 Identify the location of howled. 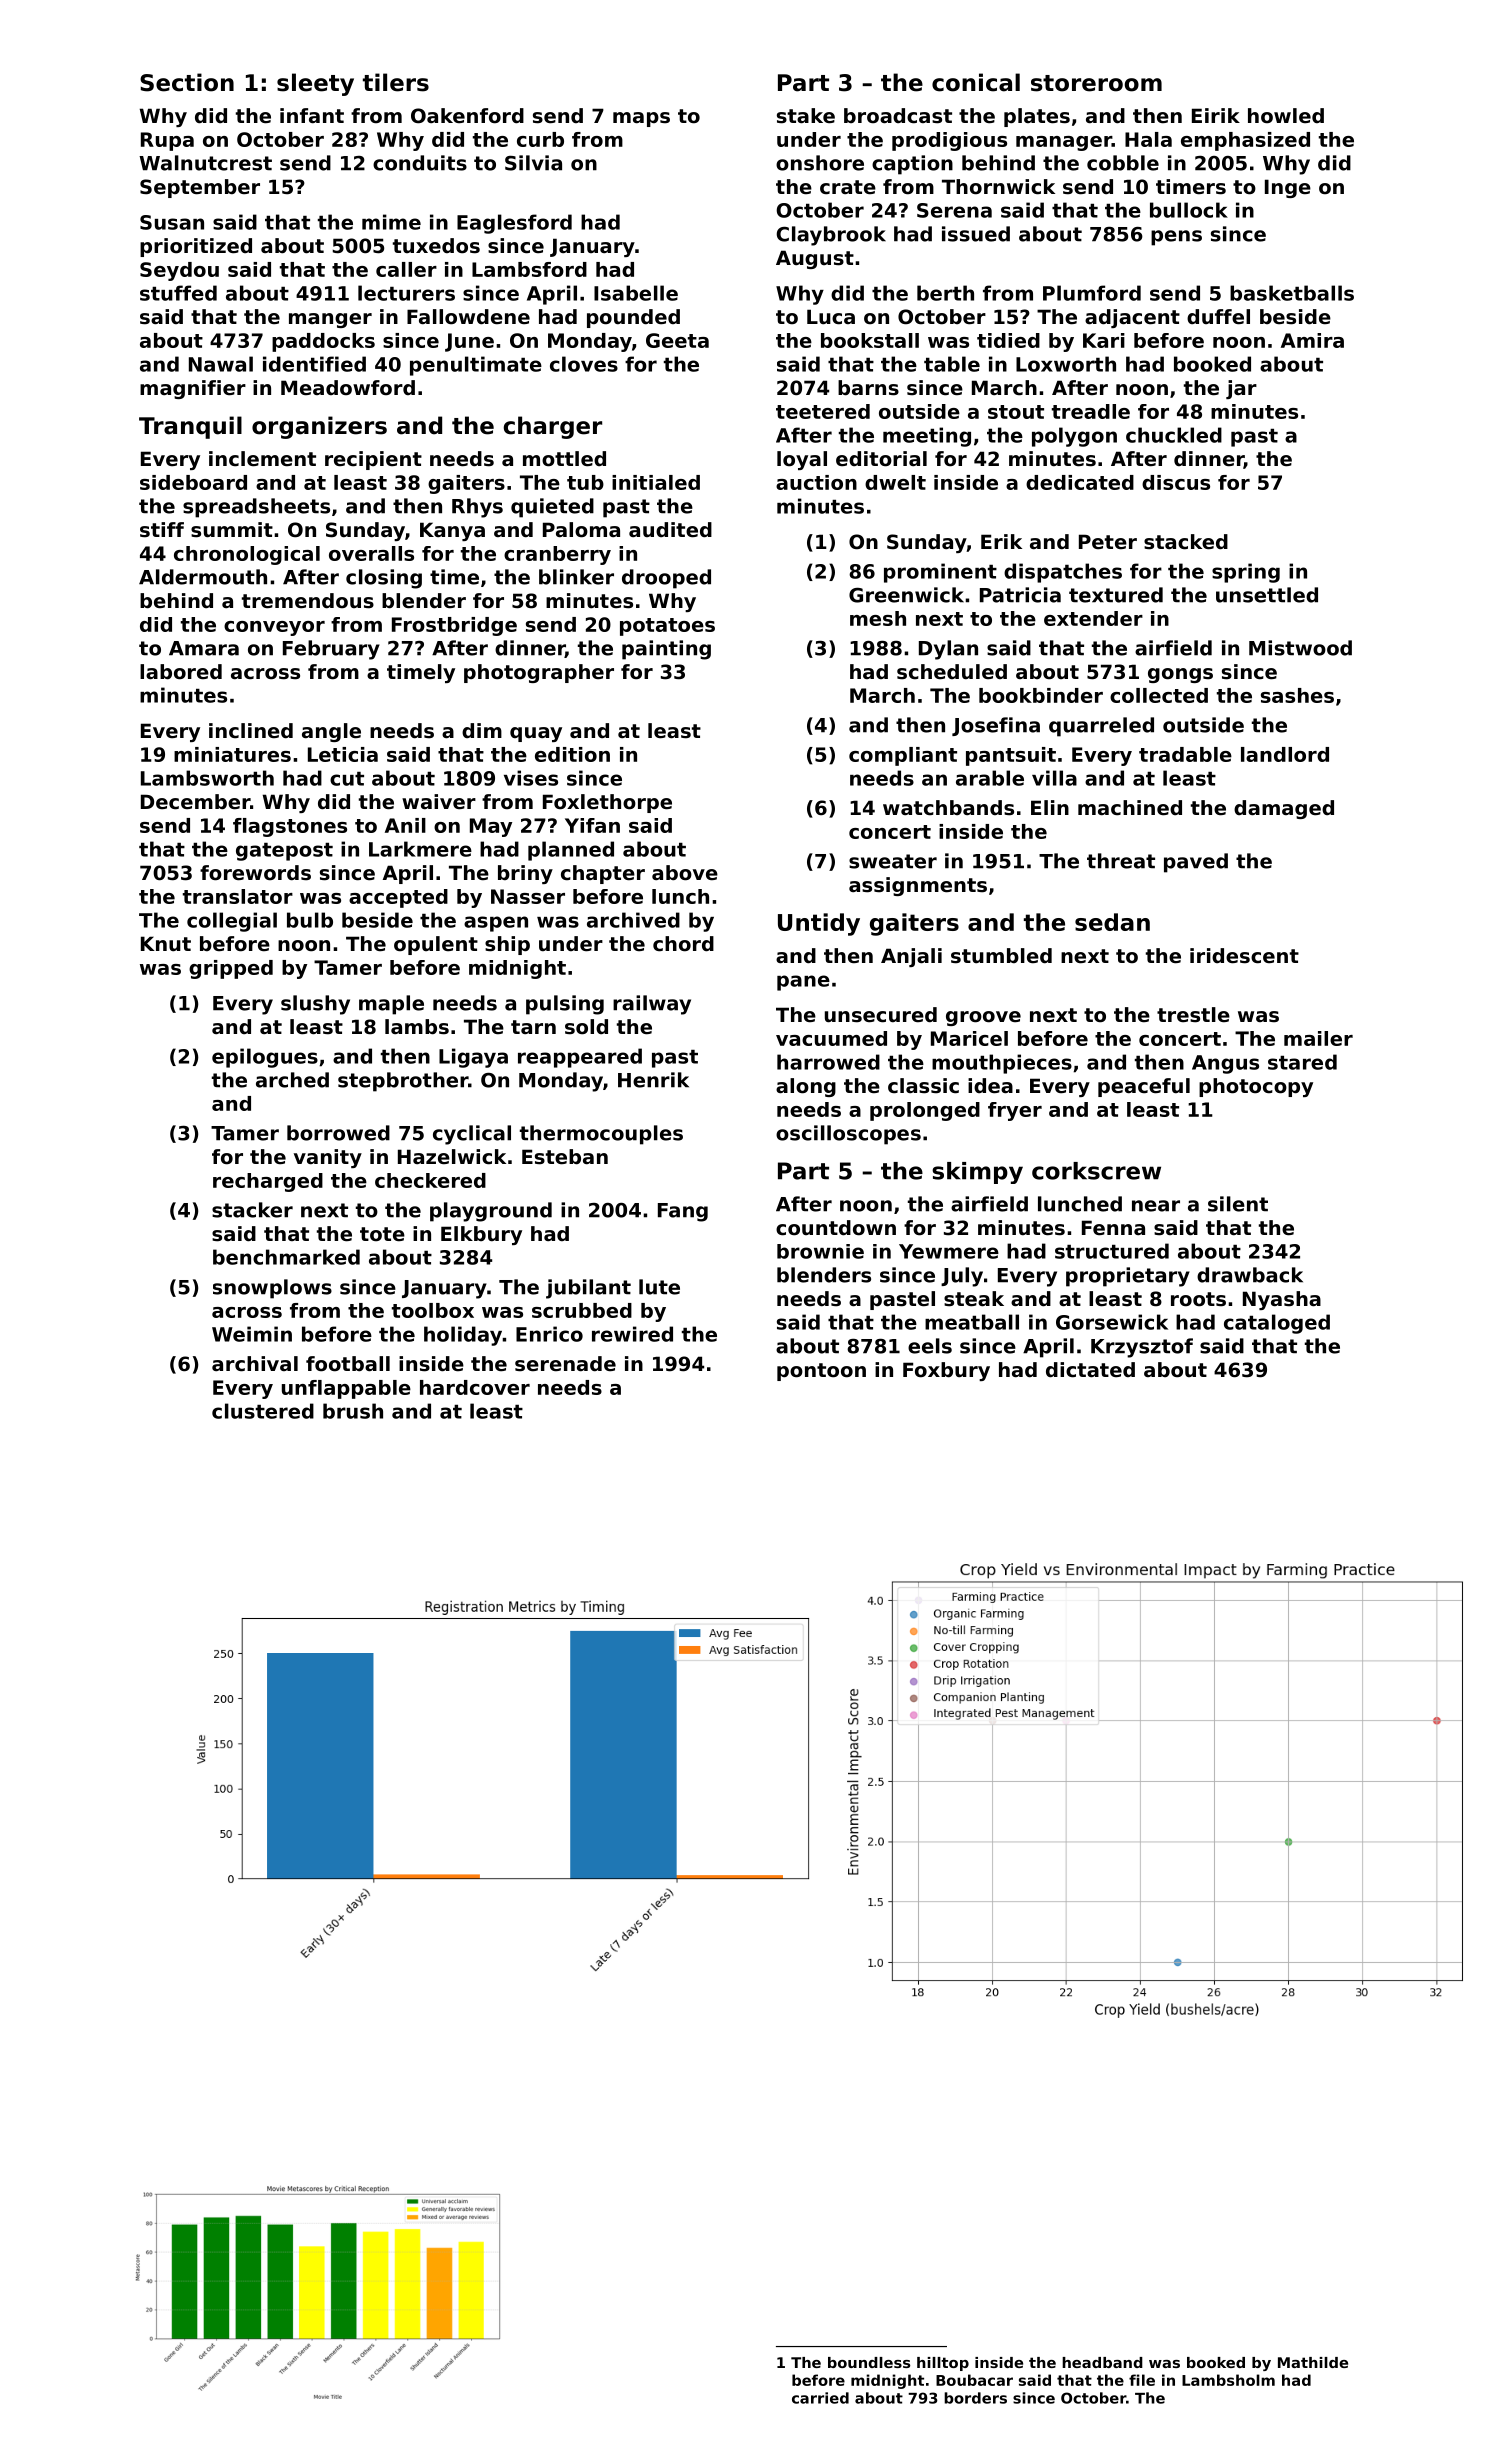
(1286, 116).
